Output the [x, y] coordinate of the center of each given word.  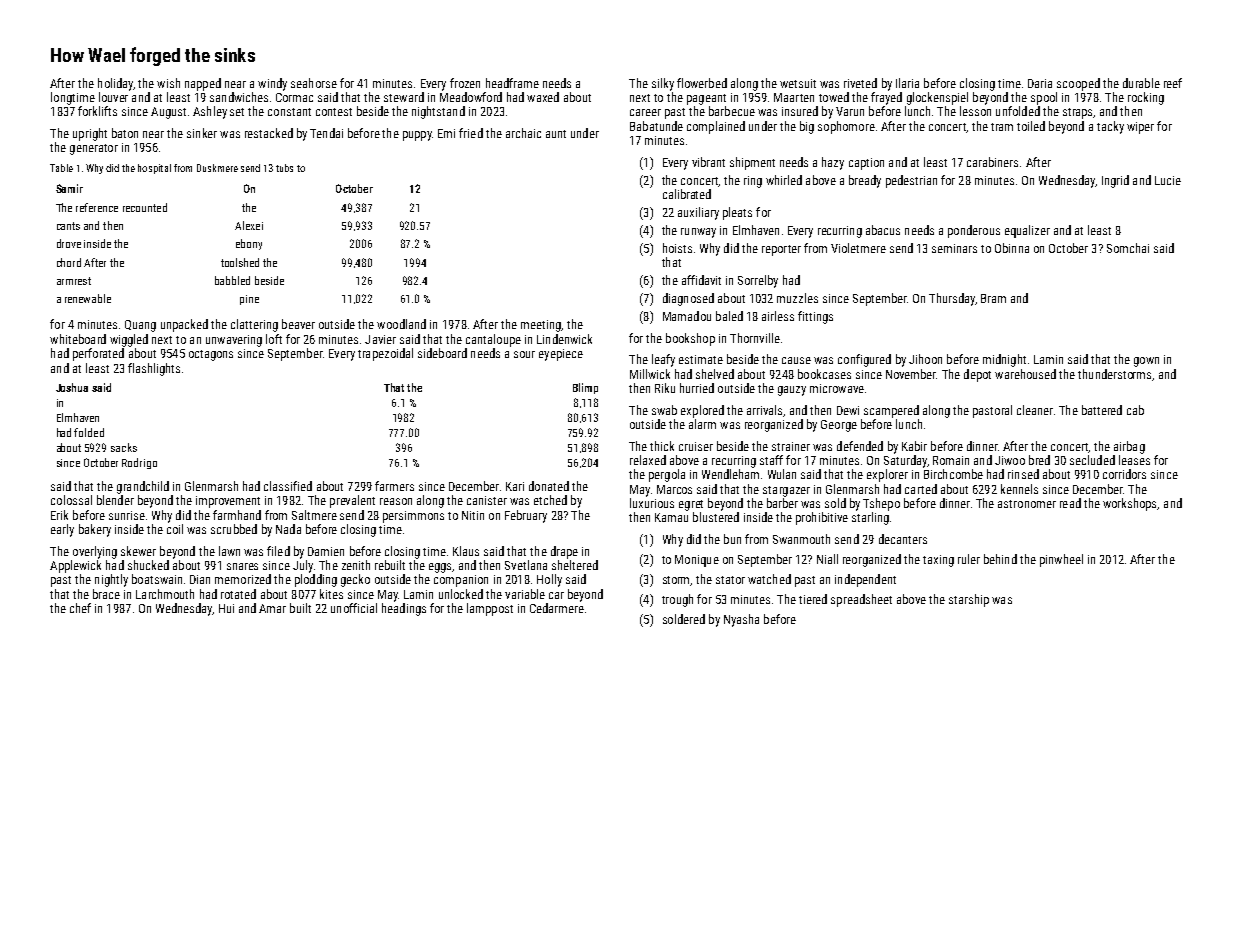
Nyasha [741, 620]
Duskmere [217, 168]
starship [969, 600]
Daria [1040, 83]
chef [80, 608]
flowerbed [702, 83]
